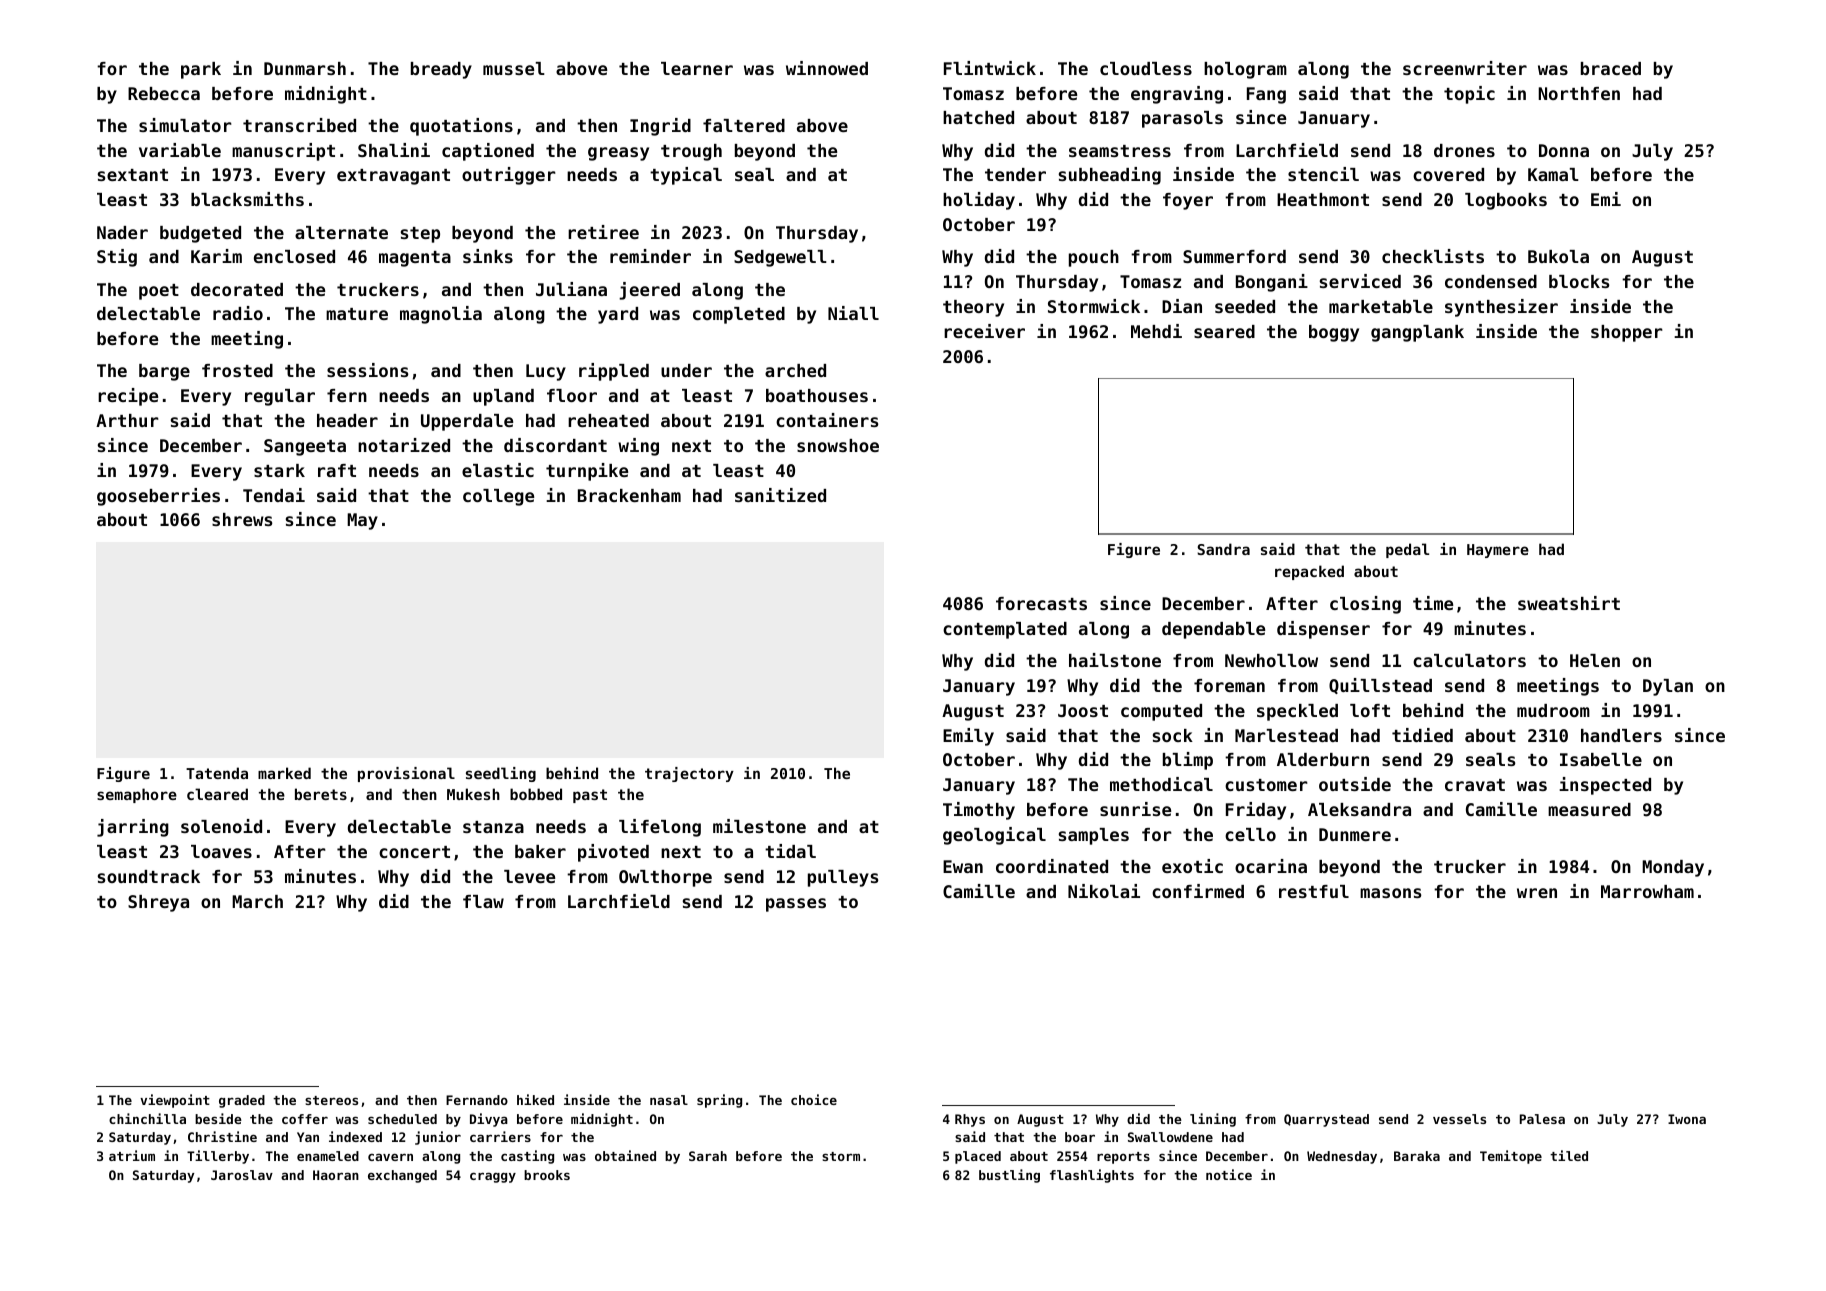  Describe the element at coordinates (1041, 603) in the page. I see `forecasts` at that location.
